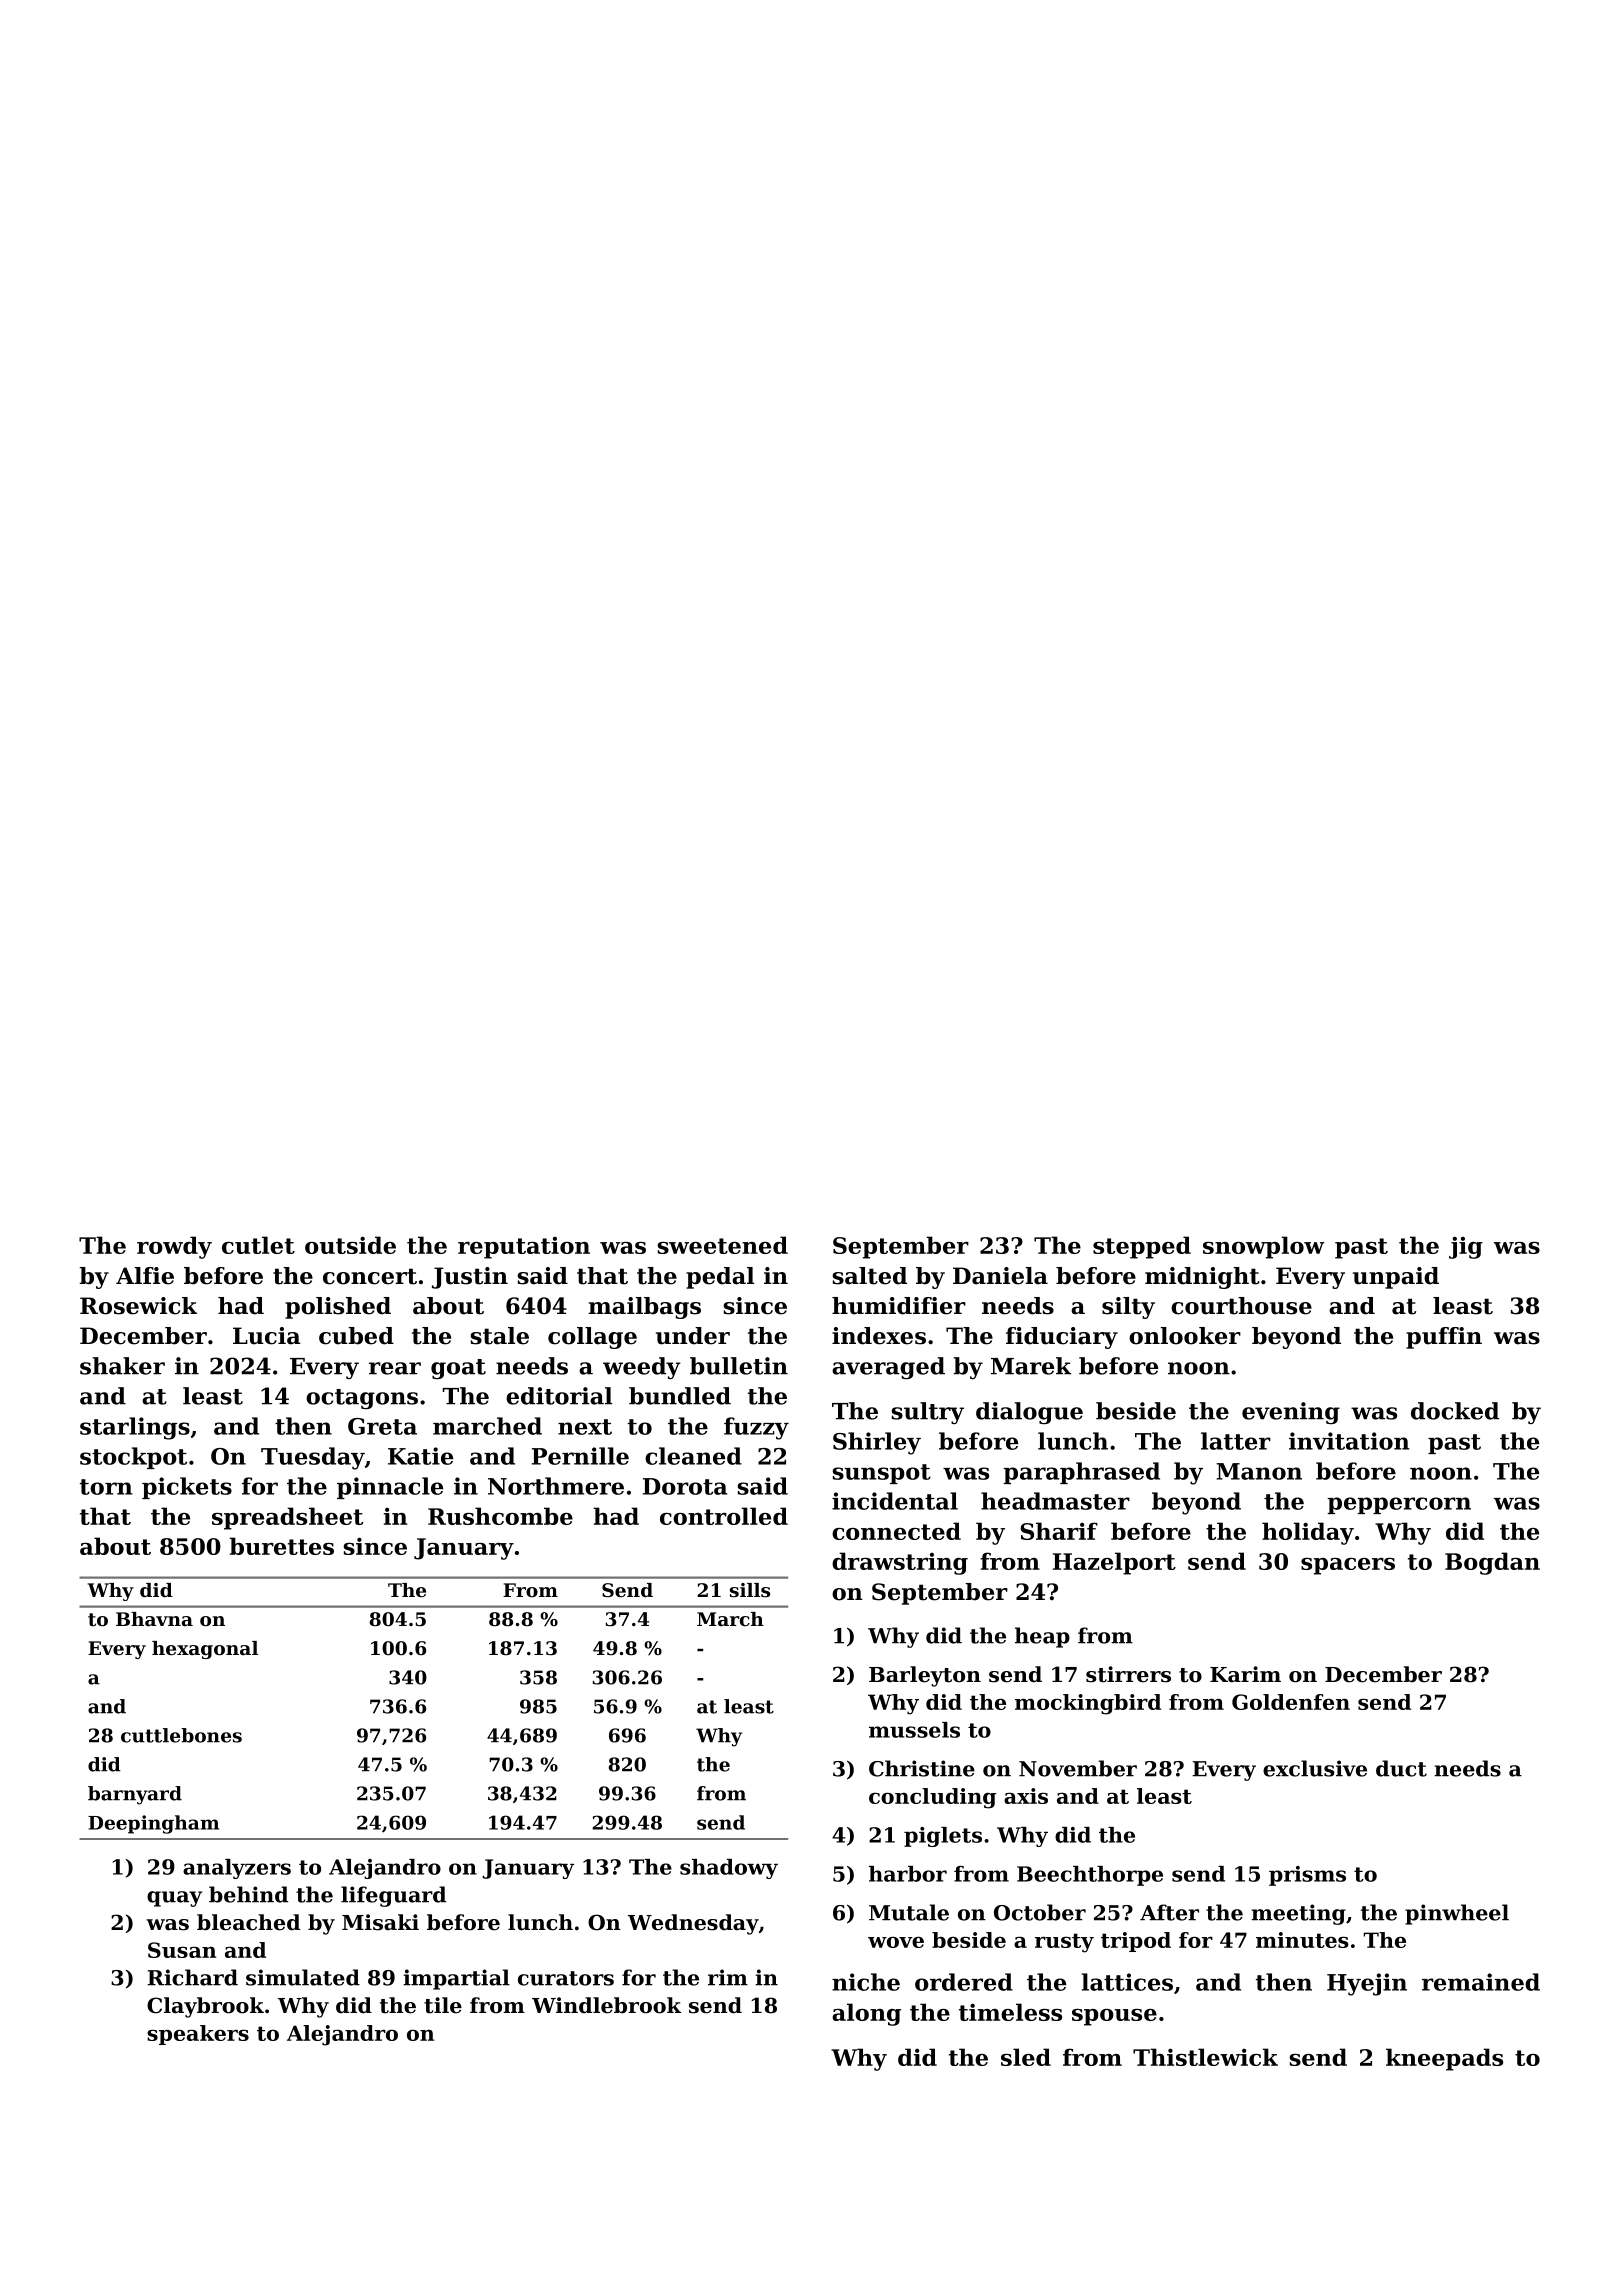 This document has width=1620, height=2292. What do you see at coordinates (722, 1245) in the document?
I see `sweetened` at bounding box center [722, 1245].
